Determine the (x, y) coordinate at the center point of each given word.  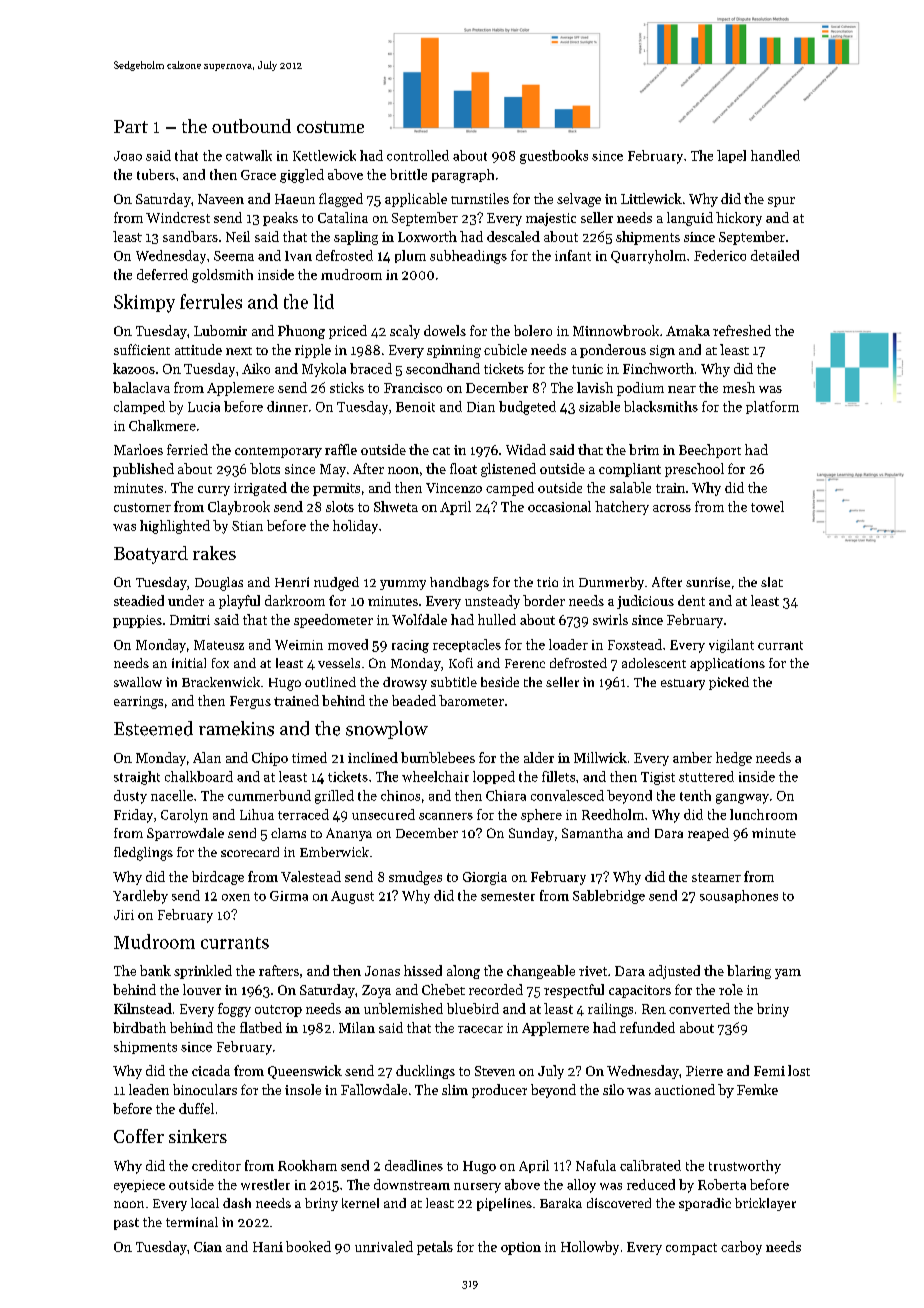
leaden (149, 1089)
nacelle (172, 795)
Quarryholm (648, 257)
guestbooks (554, 157)
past (126, 1224)
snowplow (387, 730)
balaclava (141, 387)
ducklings (425, 1072)
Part (131, 126)
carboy (741, 1248)
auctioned (685, 1089)
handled (775, 155)
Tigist (658, 778)
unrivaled (384, 1246)
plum (410, 256)
